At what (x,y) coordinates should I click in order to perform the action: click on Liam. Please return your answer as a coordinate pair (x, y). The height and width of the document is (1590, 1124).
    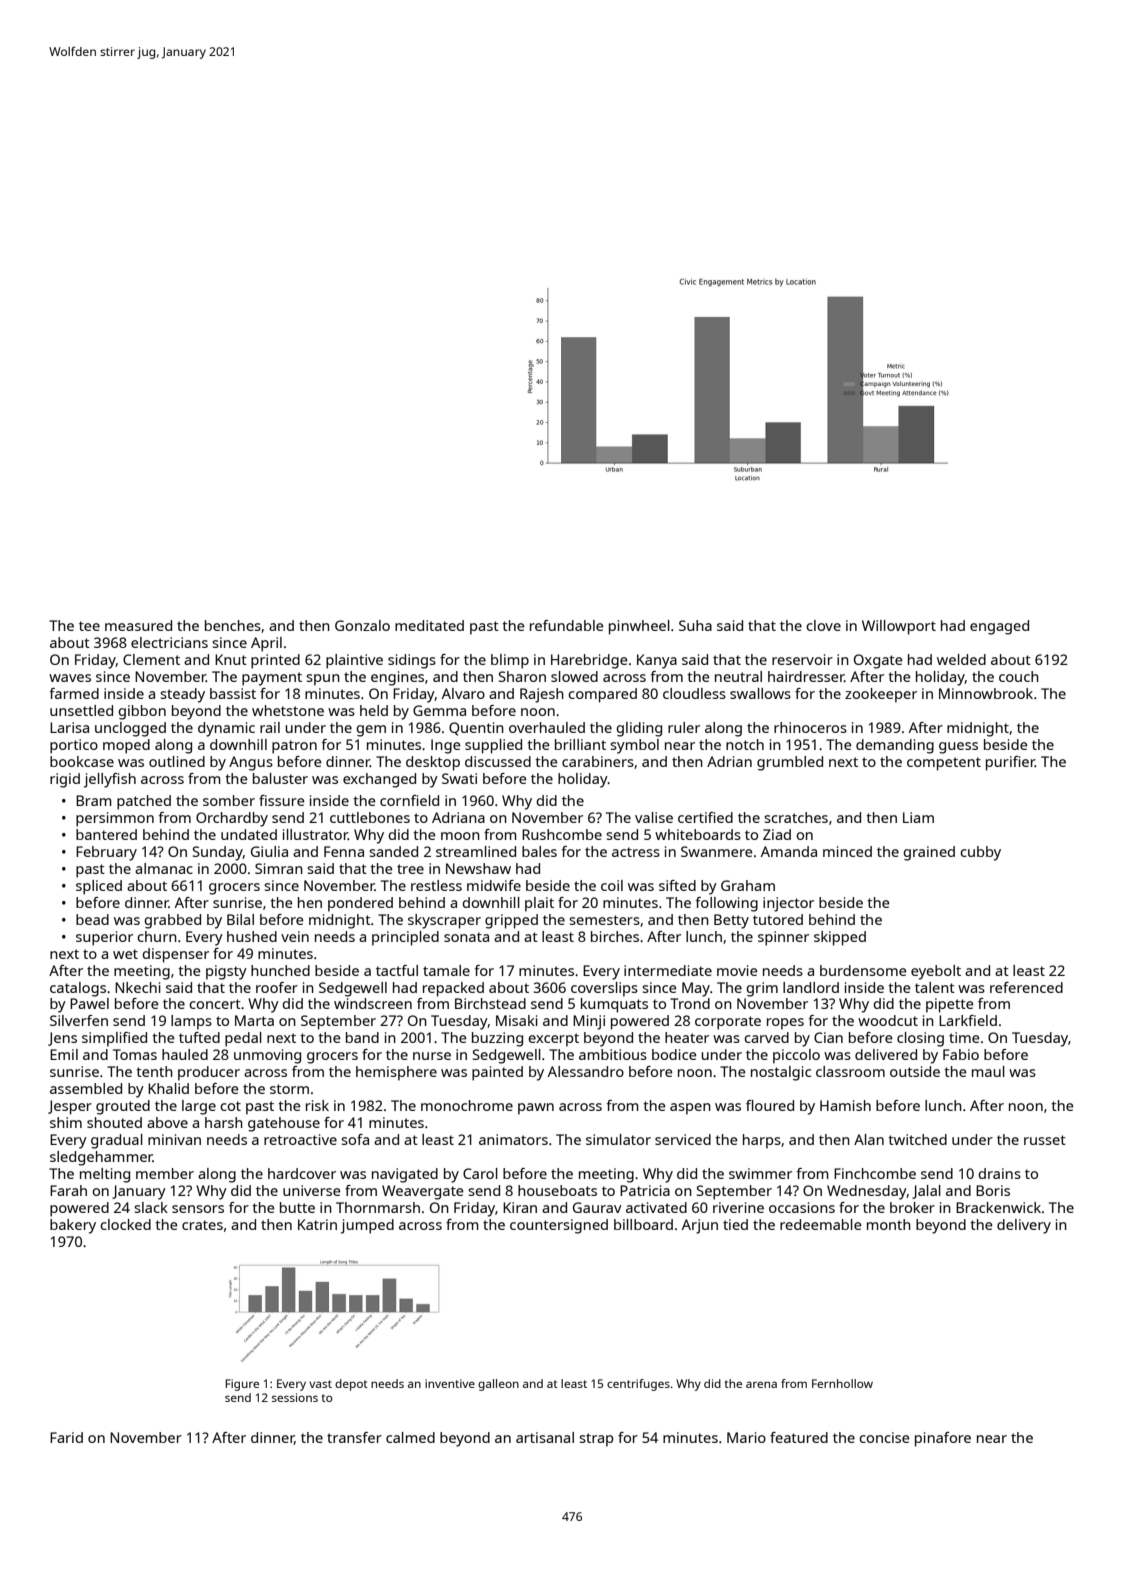
    Looking at the image, I should click on (918, 817).
